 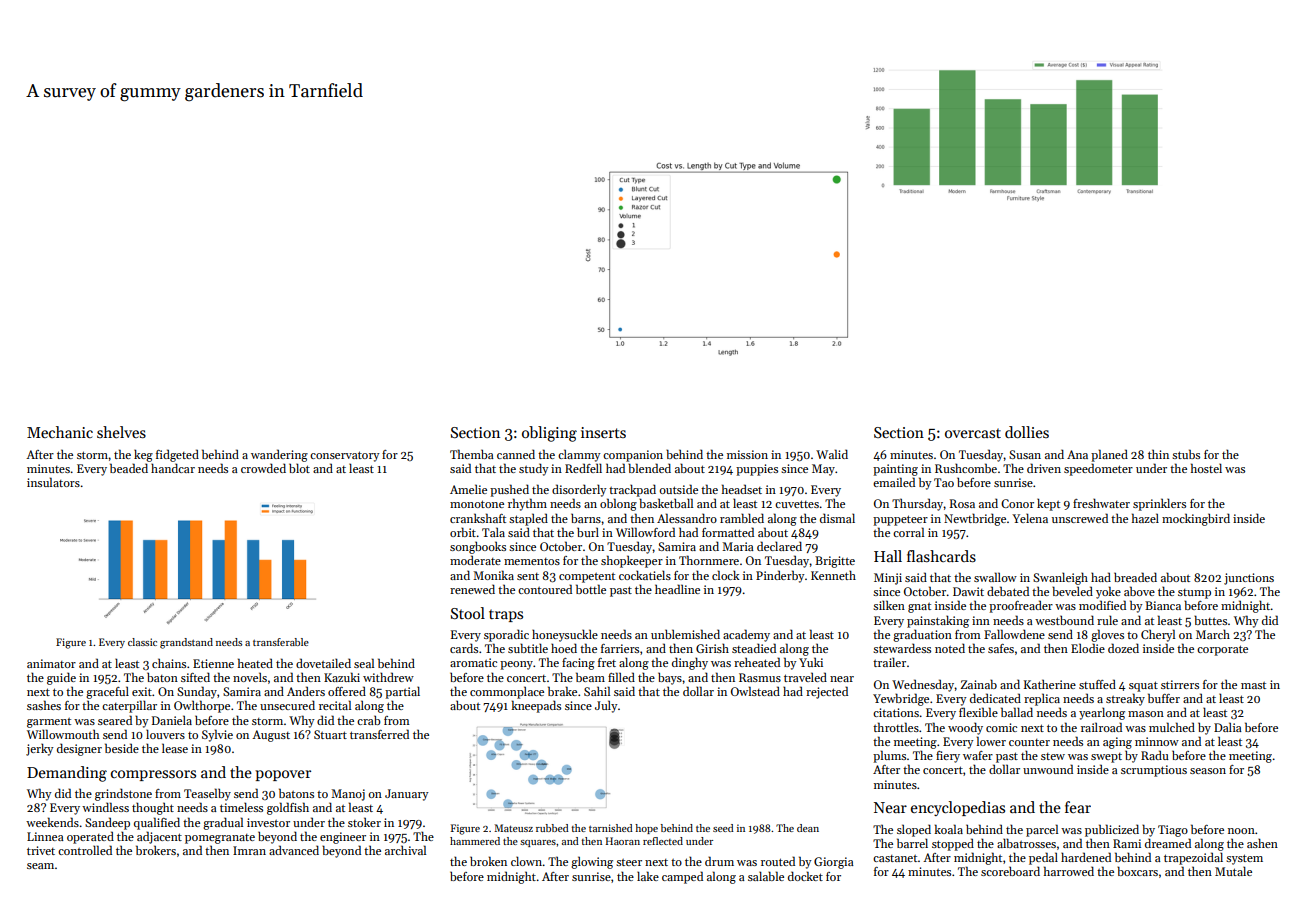 What do you see at coordinates (142, 642) in the image?
I see `classic` at bounding box center [142, 642].
